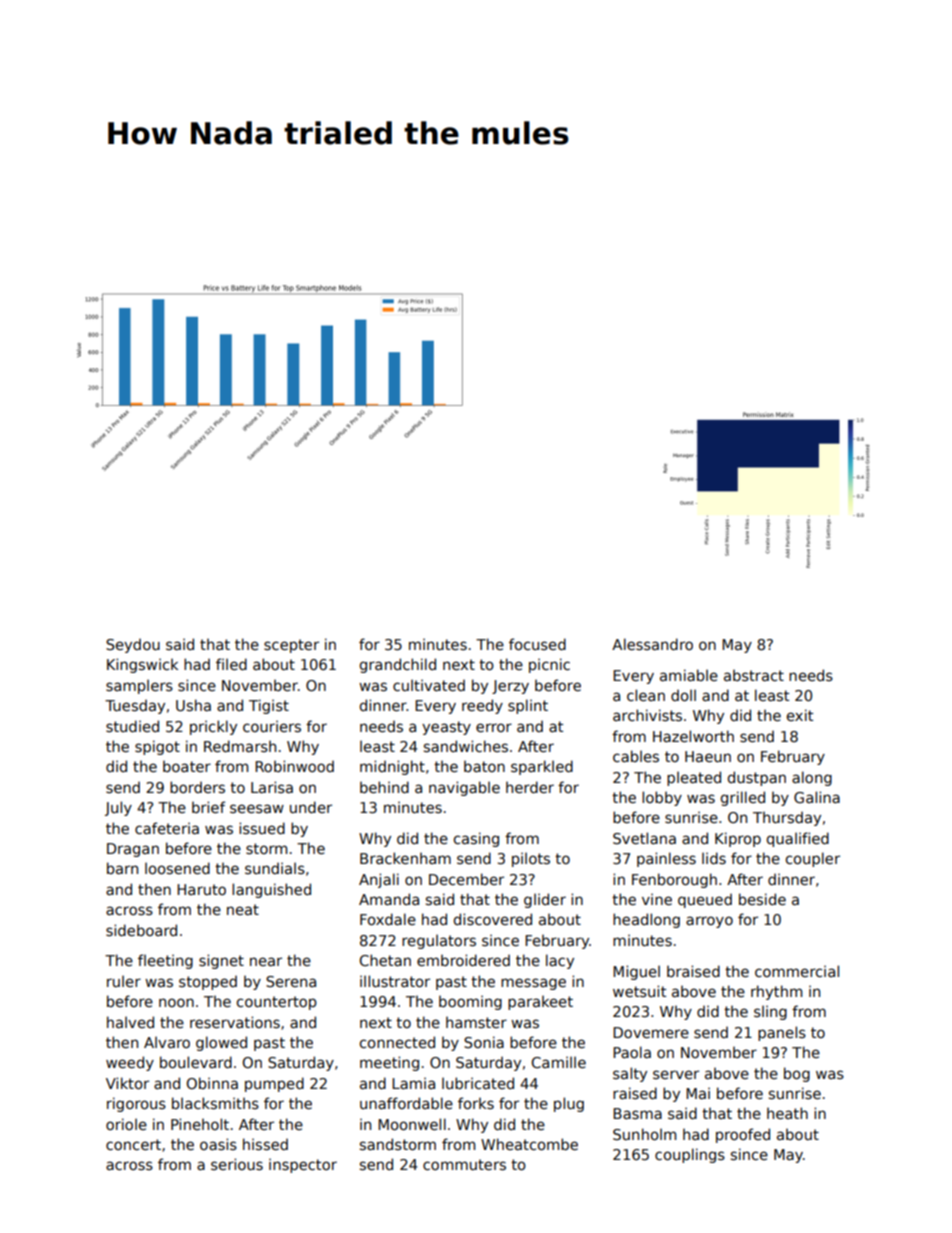 Image resolution: width=952 pixels, height=1233 pixels. I want to click on coupler, so click(813, 859).
